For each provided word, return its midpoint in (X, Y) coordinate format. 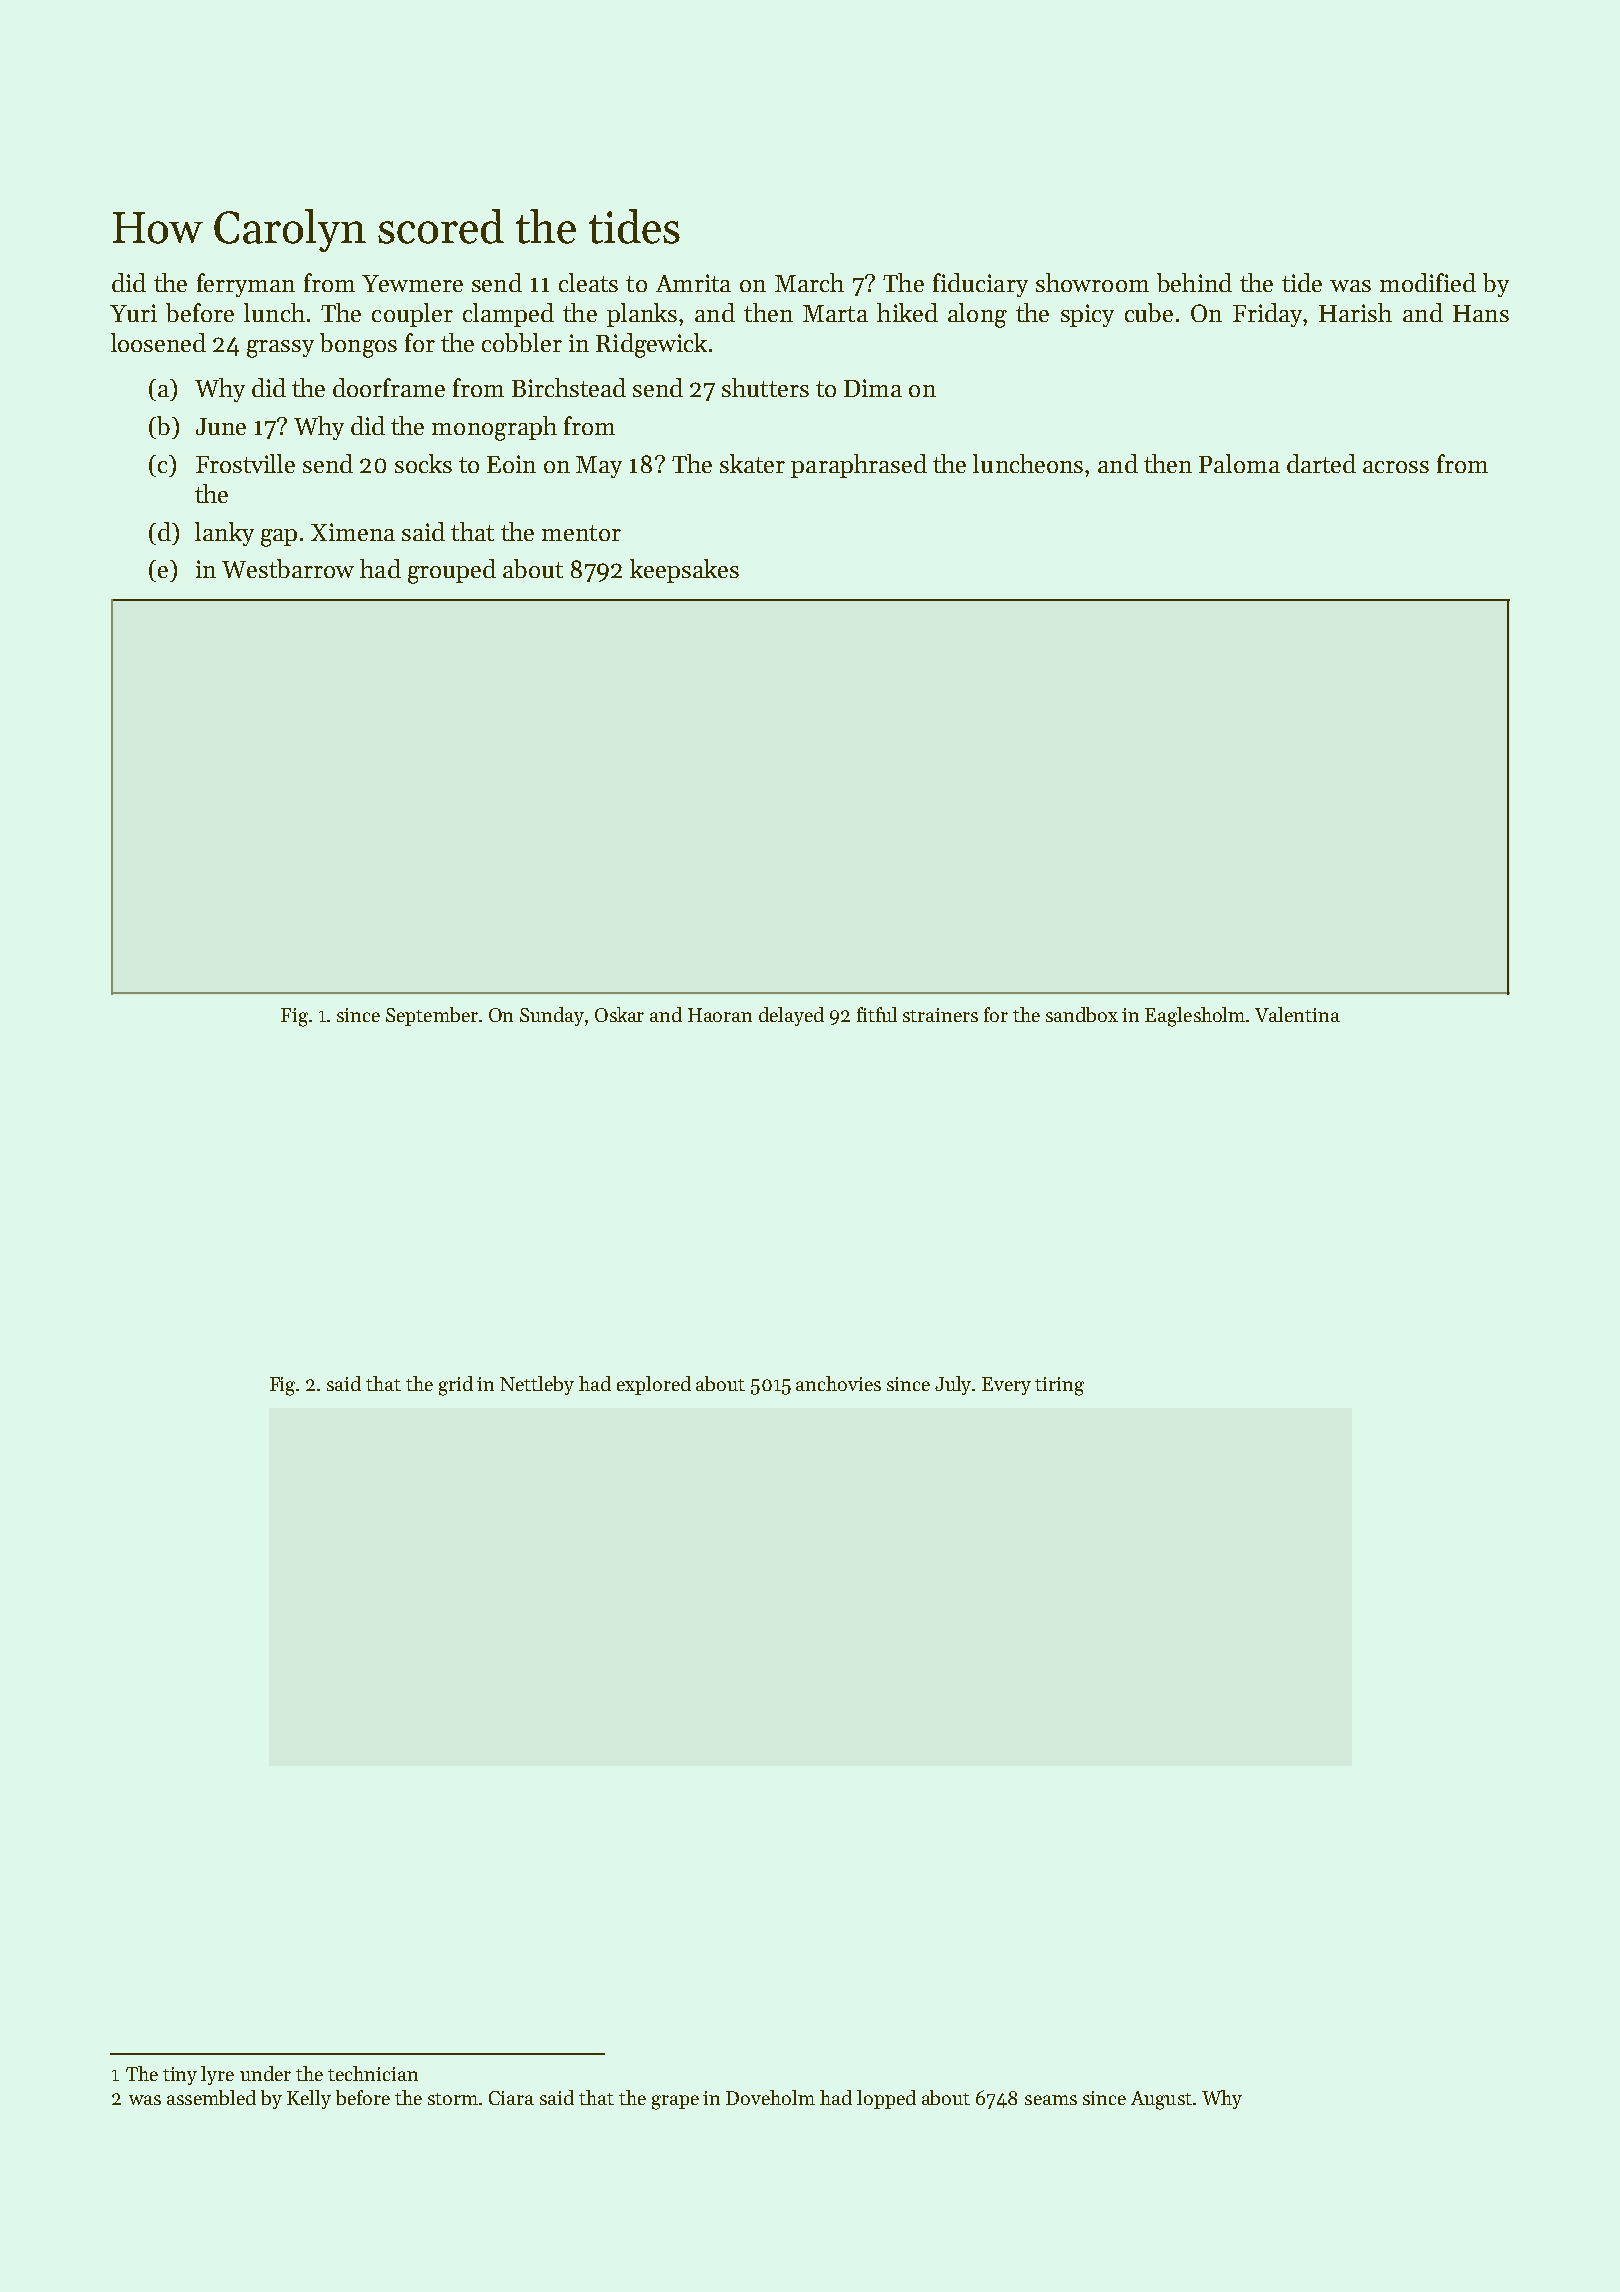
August (1161, 2100)
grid (456, 1386)
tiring (1059, 1386)
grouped (452, 571)
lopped (886, 2099)
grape (675, 2102)
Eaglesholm (1196, 1017)
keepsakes (684, 571)
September (432, 1016)
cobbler (522, 342)
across (1396, 467)
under (265, 2073)
